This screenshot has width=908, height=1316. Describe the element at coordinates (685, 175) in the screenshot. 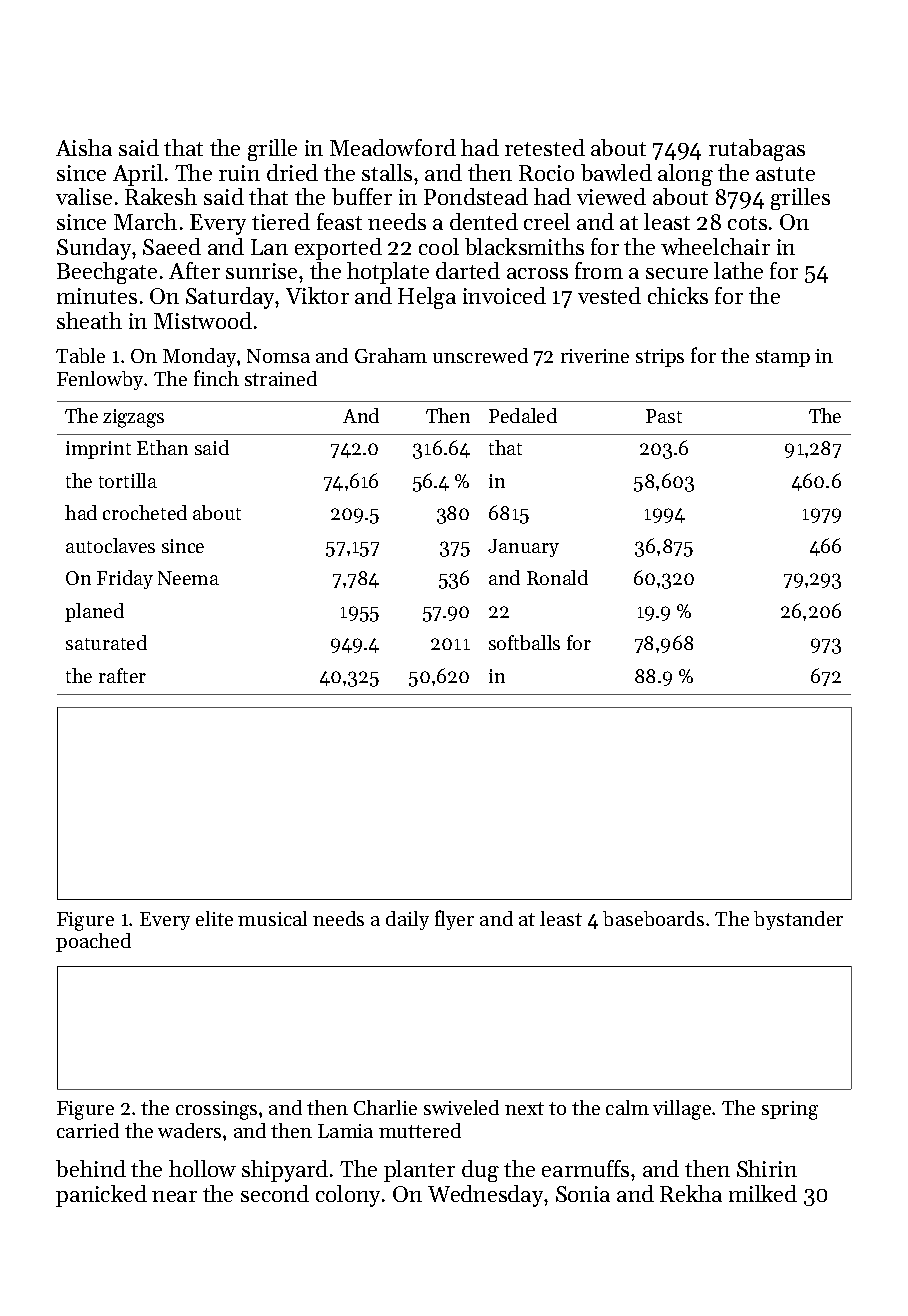

I see `along` at that location.
